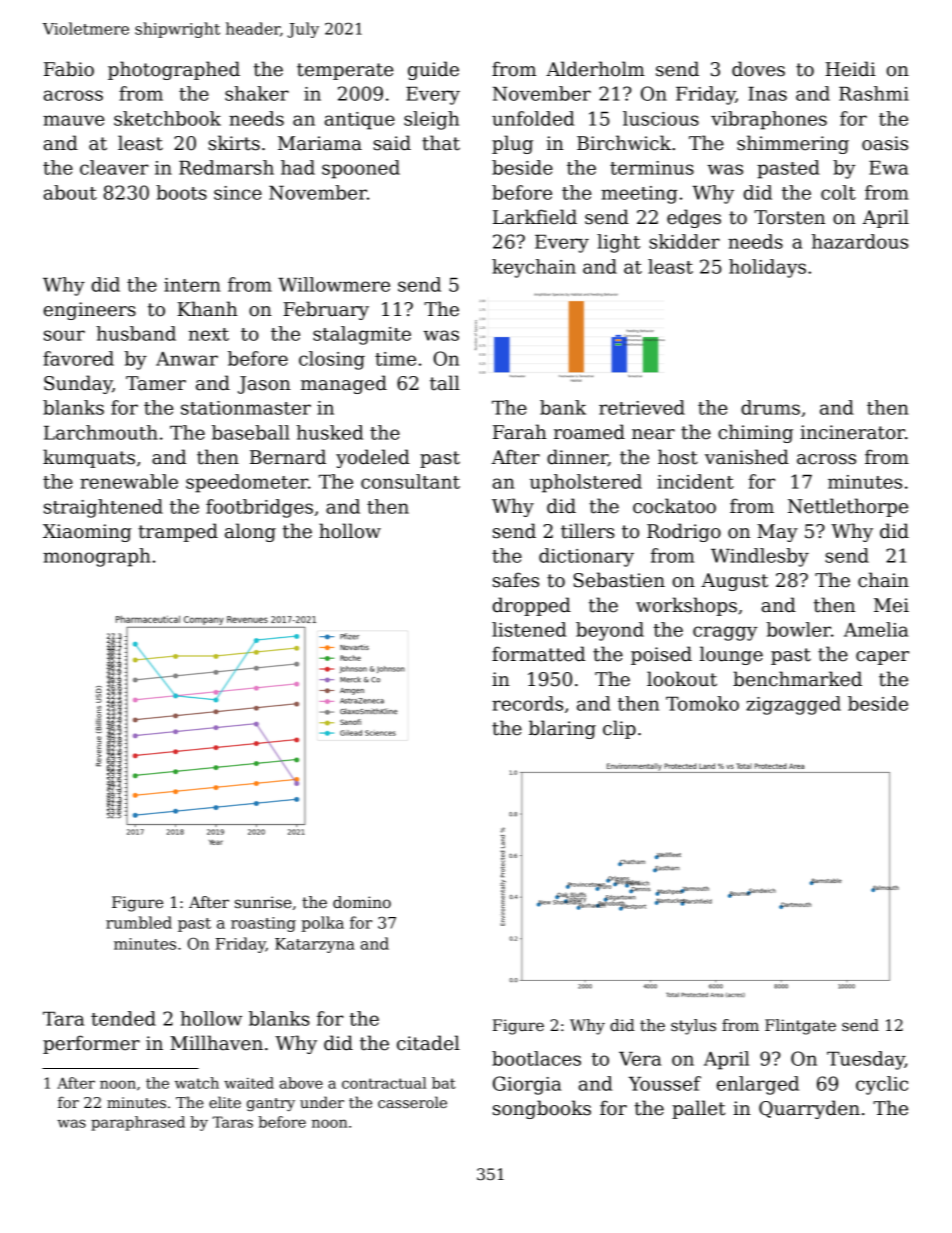 The image size is (952, 1233). I want to click on footbridges, so click(259, 508).
